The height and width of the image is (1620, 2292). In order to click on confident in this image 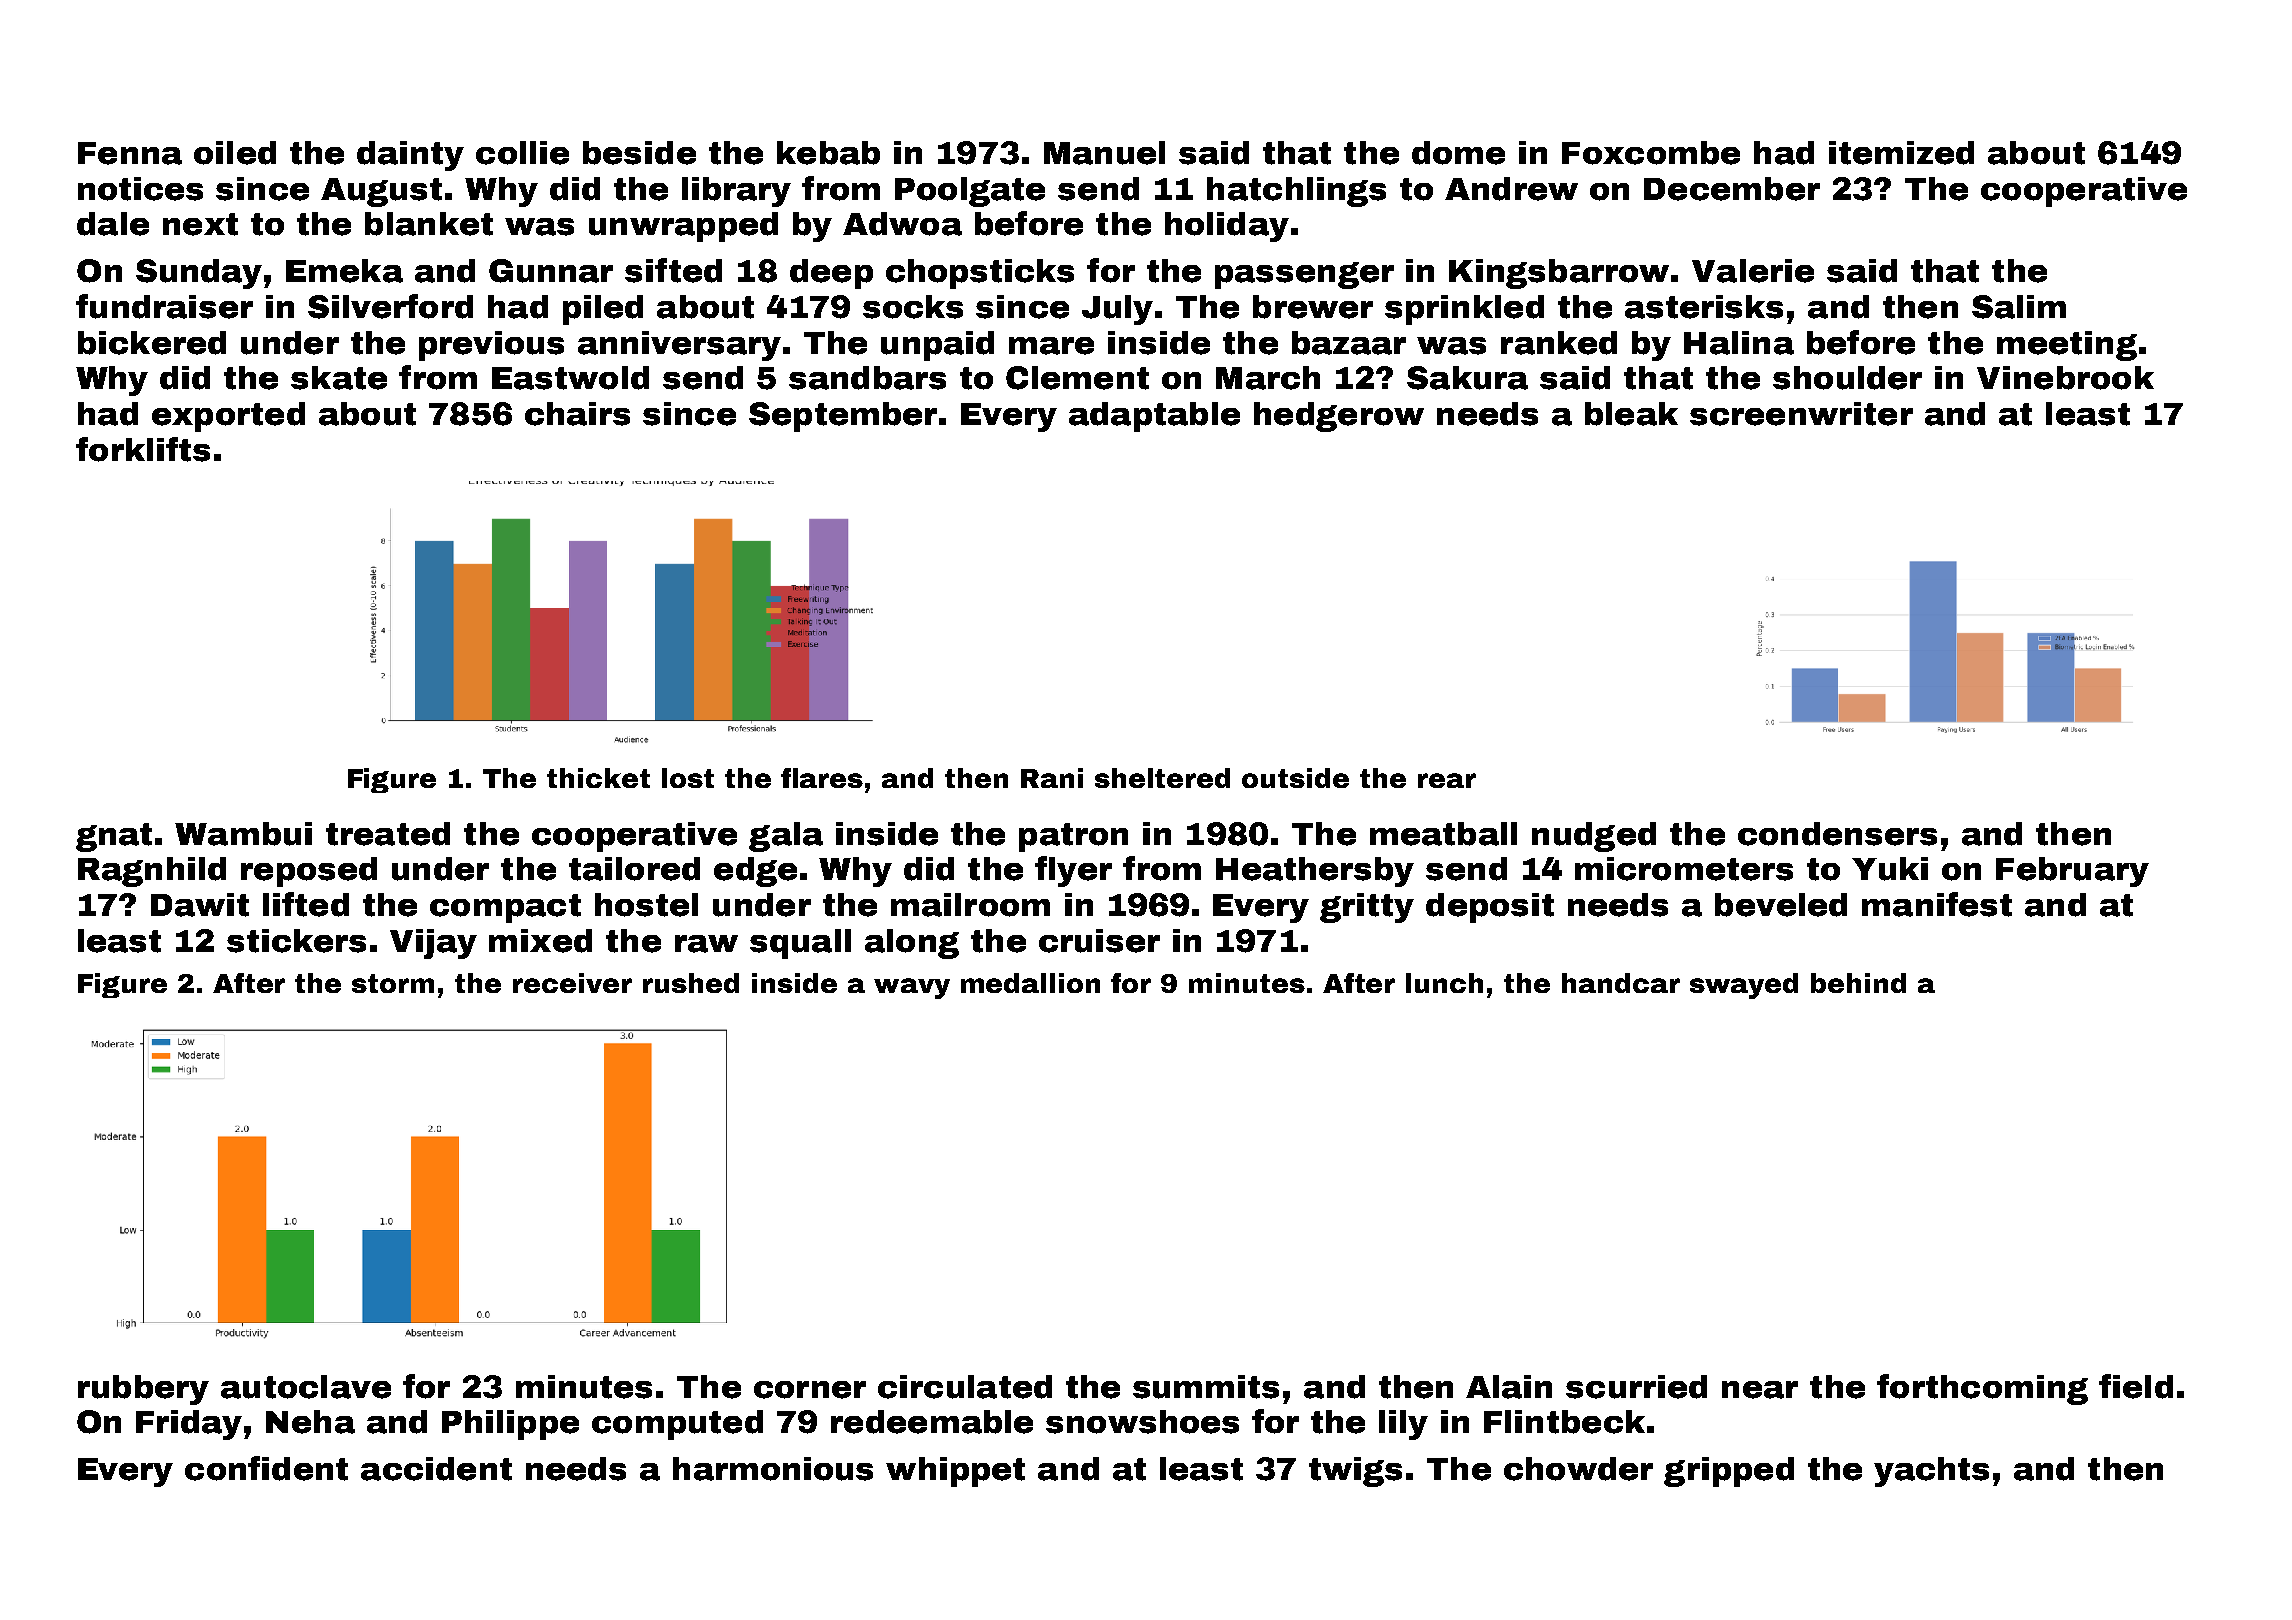, I will do `click(266, 1468)`.
